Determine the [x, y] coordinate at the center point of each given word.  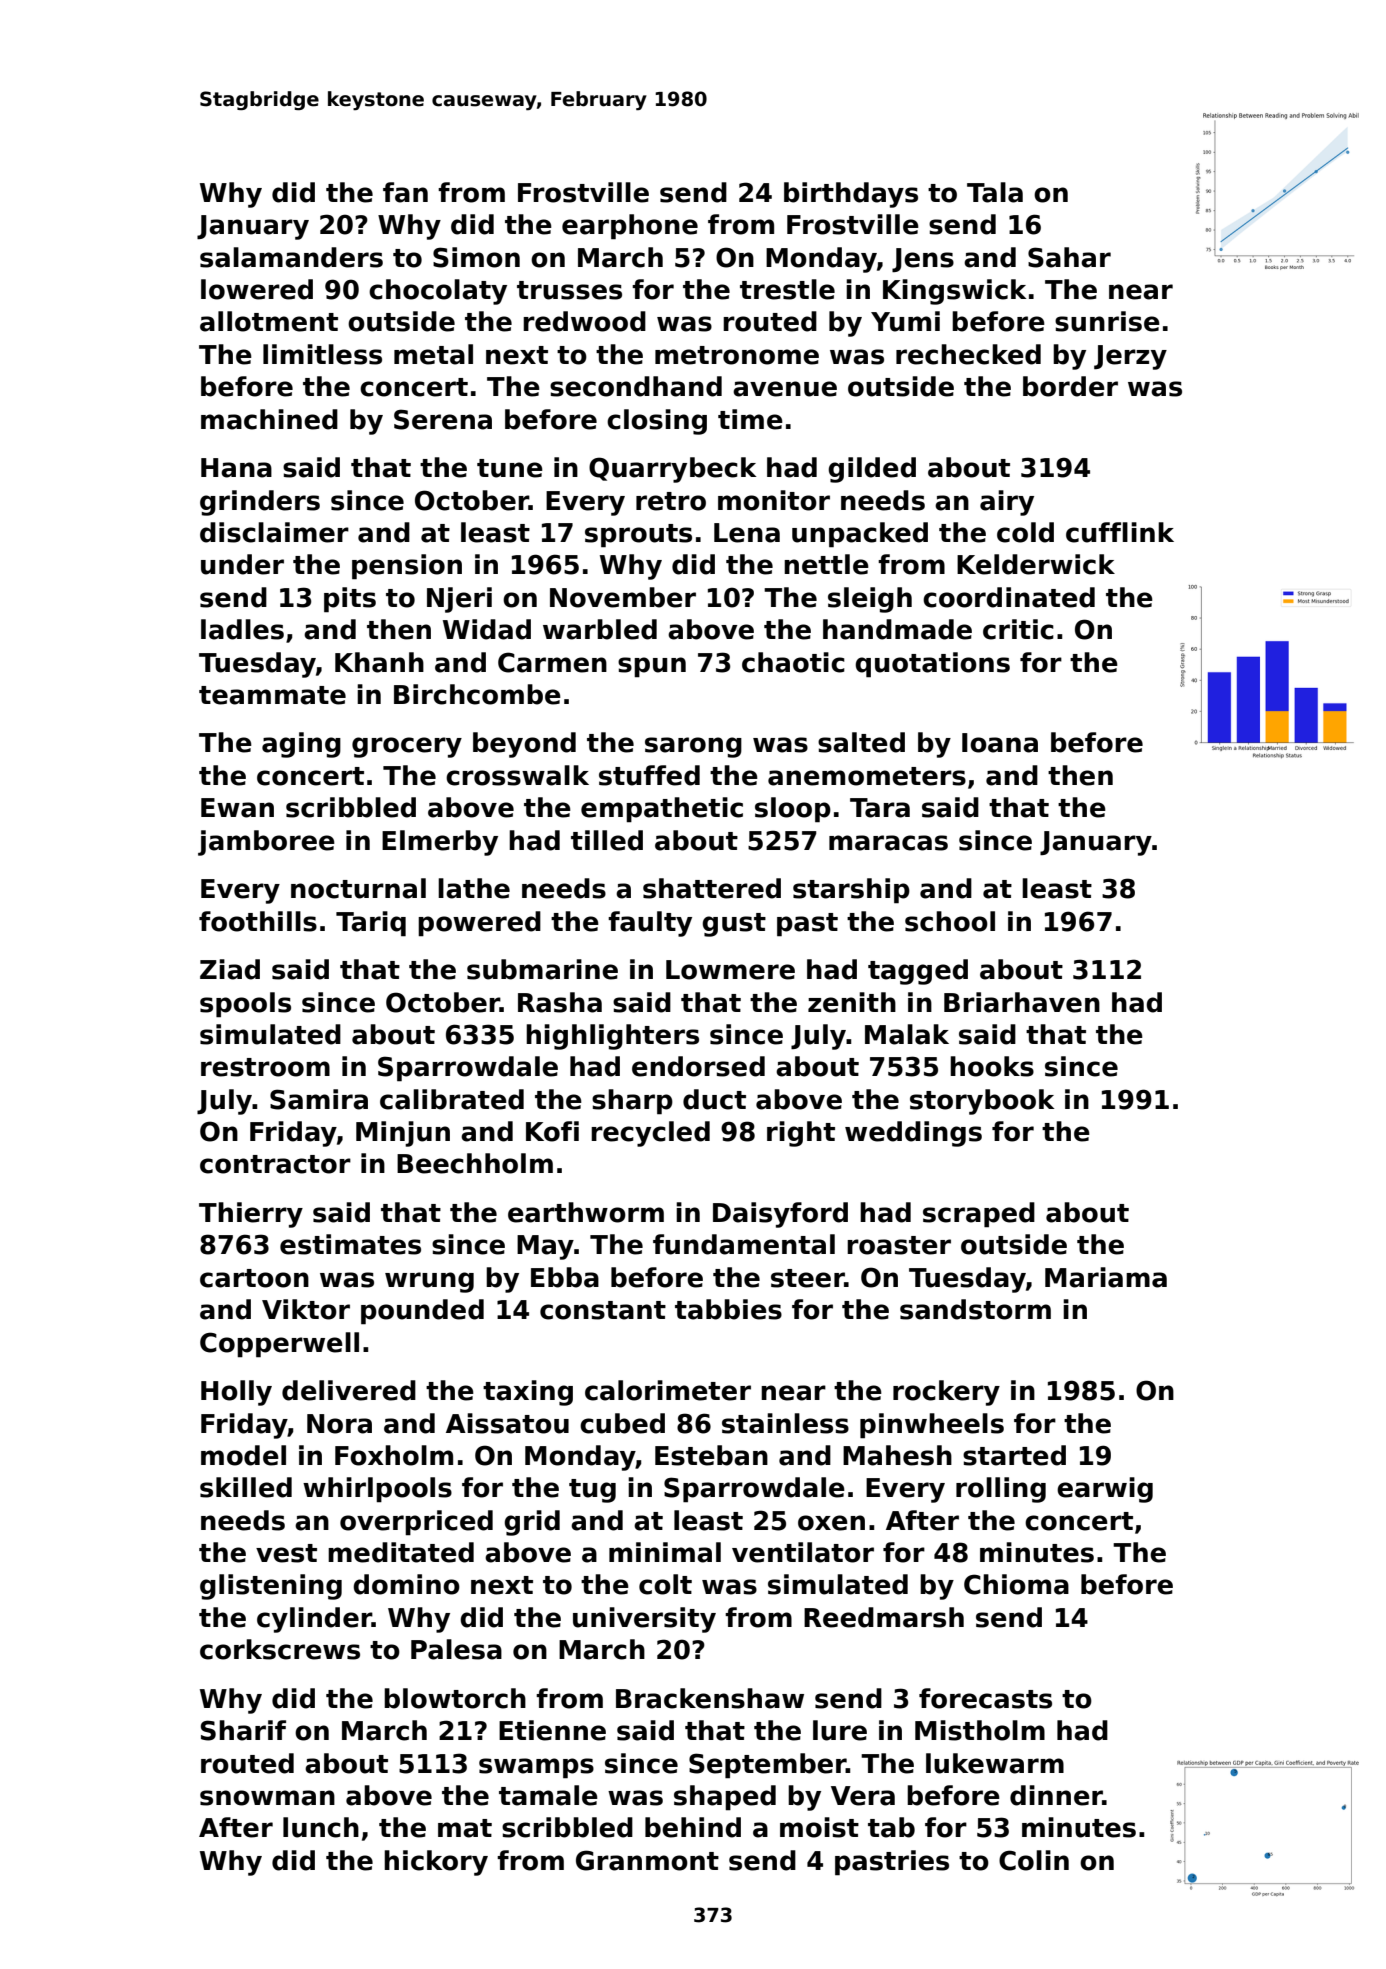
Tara [880, 808]
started [1014, 1455]
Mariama [1106, 1277]
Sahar [1069, 257]
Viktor [306, 1309]
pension [407, 567]
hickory [436, 1863]
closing [657, 422]
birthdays [851, 195]
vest [286, 1553]
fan [405, 192]
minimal [665, 1552]
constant [603, 1310]
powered [479, 924]
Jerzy [1130, 357]
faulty [650, 924]
